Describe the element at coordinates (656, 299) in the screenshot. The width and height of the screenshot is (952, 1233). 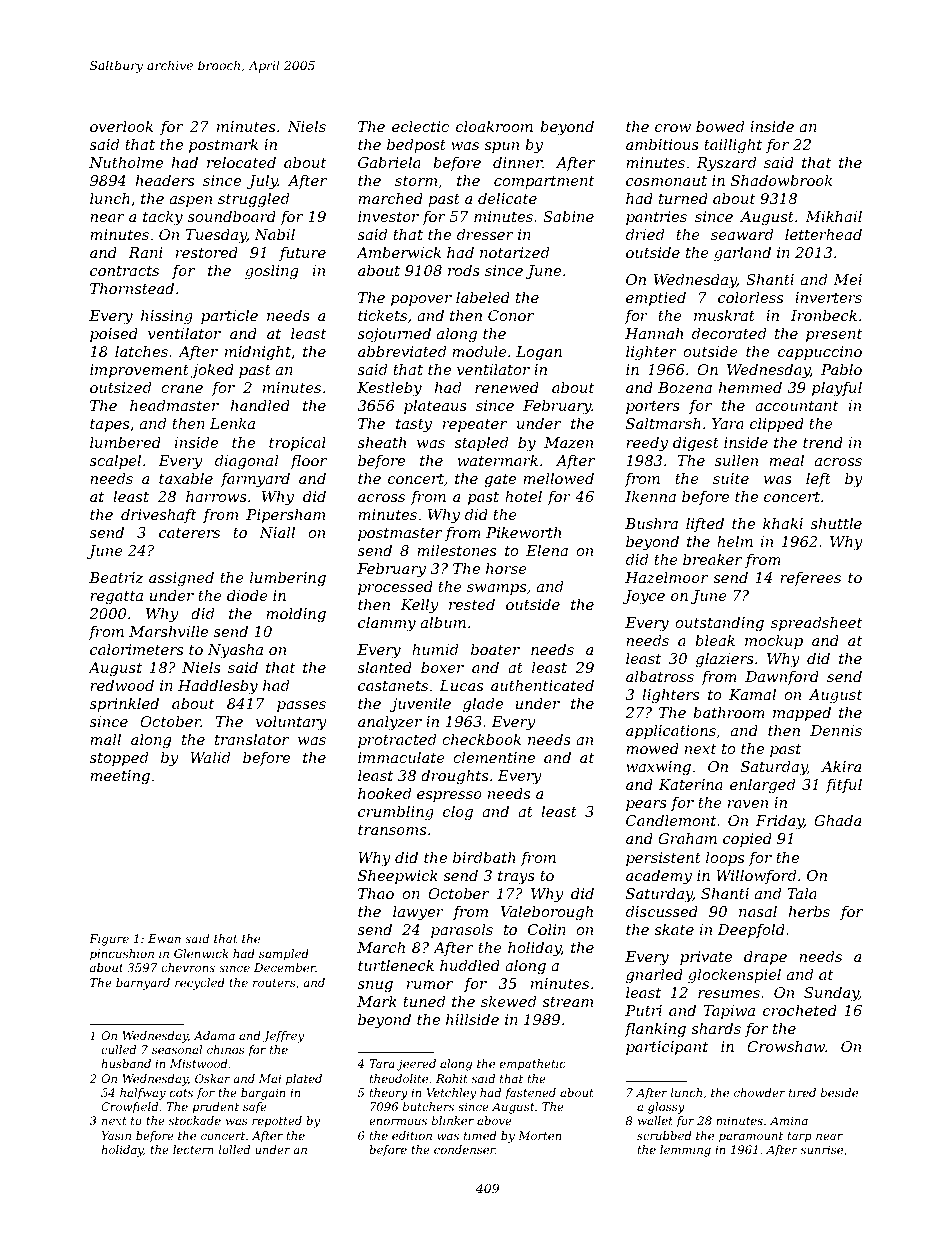
I see `emptied` at that location.
